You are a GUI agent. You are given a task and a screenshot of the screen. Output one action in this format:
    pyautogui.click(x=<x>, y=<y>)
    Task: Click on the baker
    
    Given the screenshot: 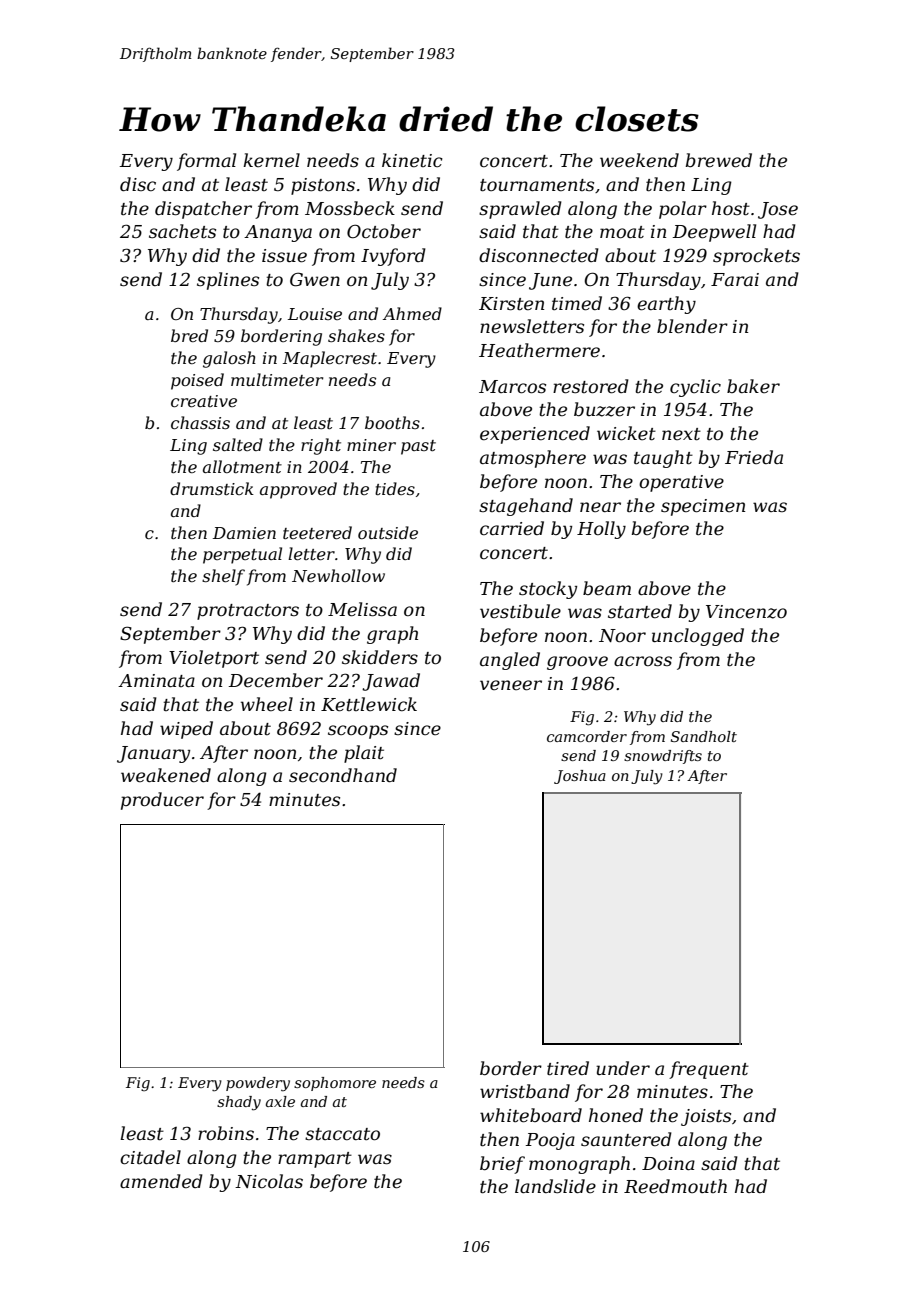 What is the action you would take?
    pyautogui.click(x=753, y=386)
